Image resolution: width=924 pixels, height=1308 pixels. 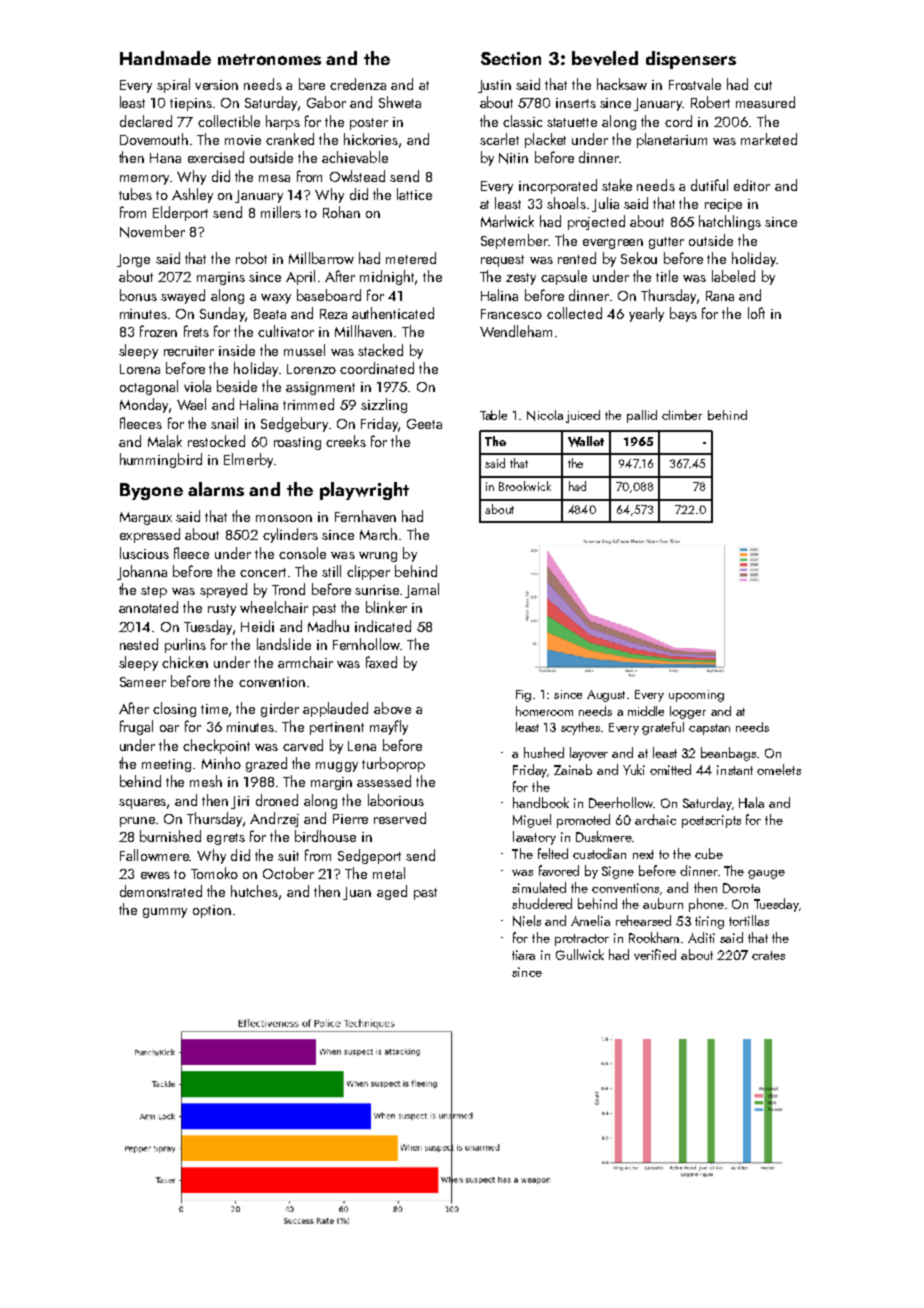 I want to click on above, so click(x=392, y=708).
